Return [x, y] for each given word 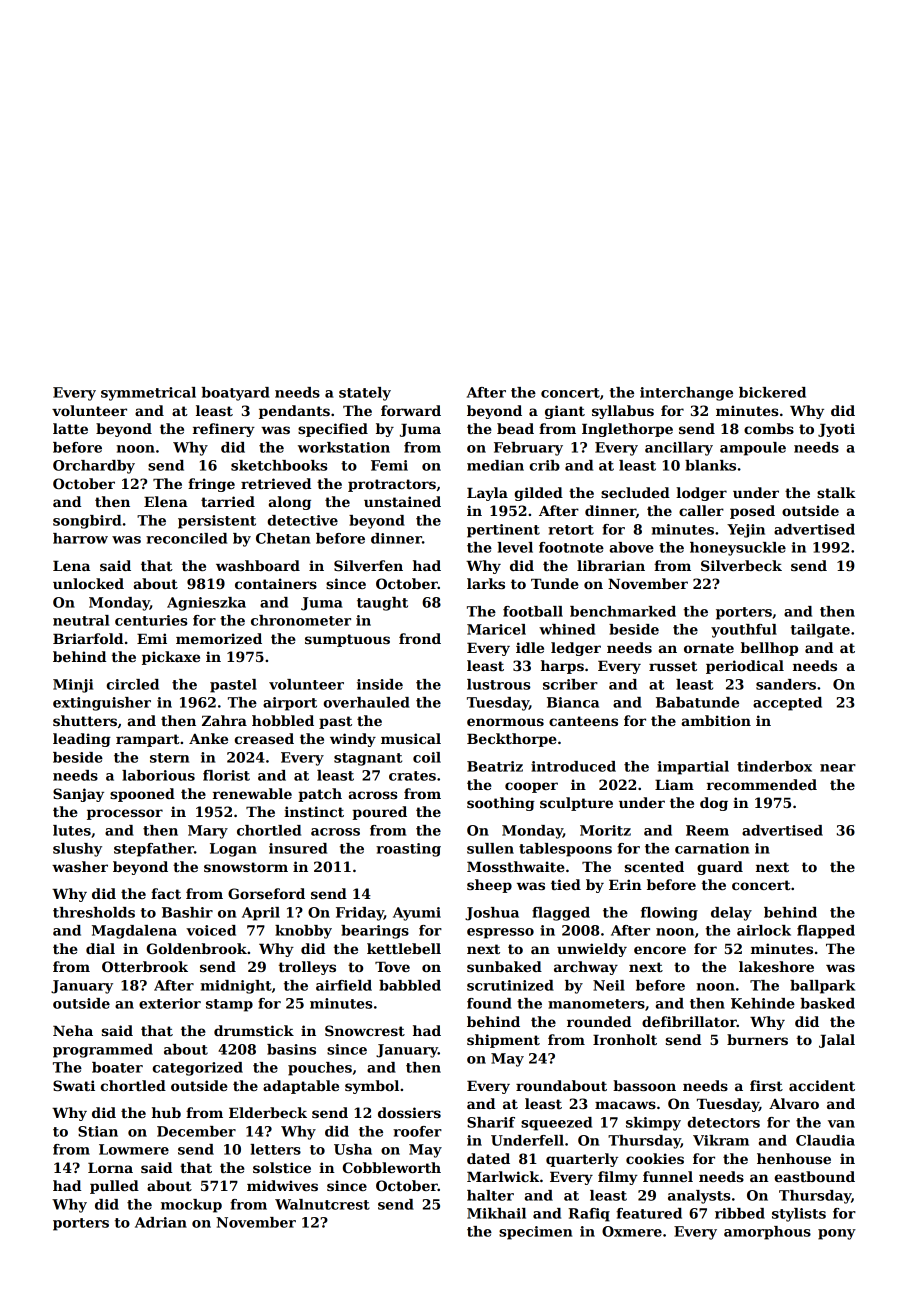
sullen [490, 848]
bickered [772, 392]
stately [365, 394]
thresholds [94, 912]
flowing [669, 914]
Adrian [161, 1222]
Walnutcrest [322, 1204]
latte [70, 428]
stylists [799, 1215]
